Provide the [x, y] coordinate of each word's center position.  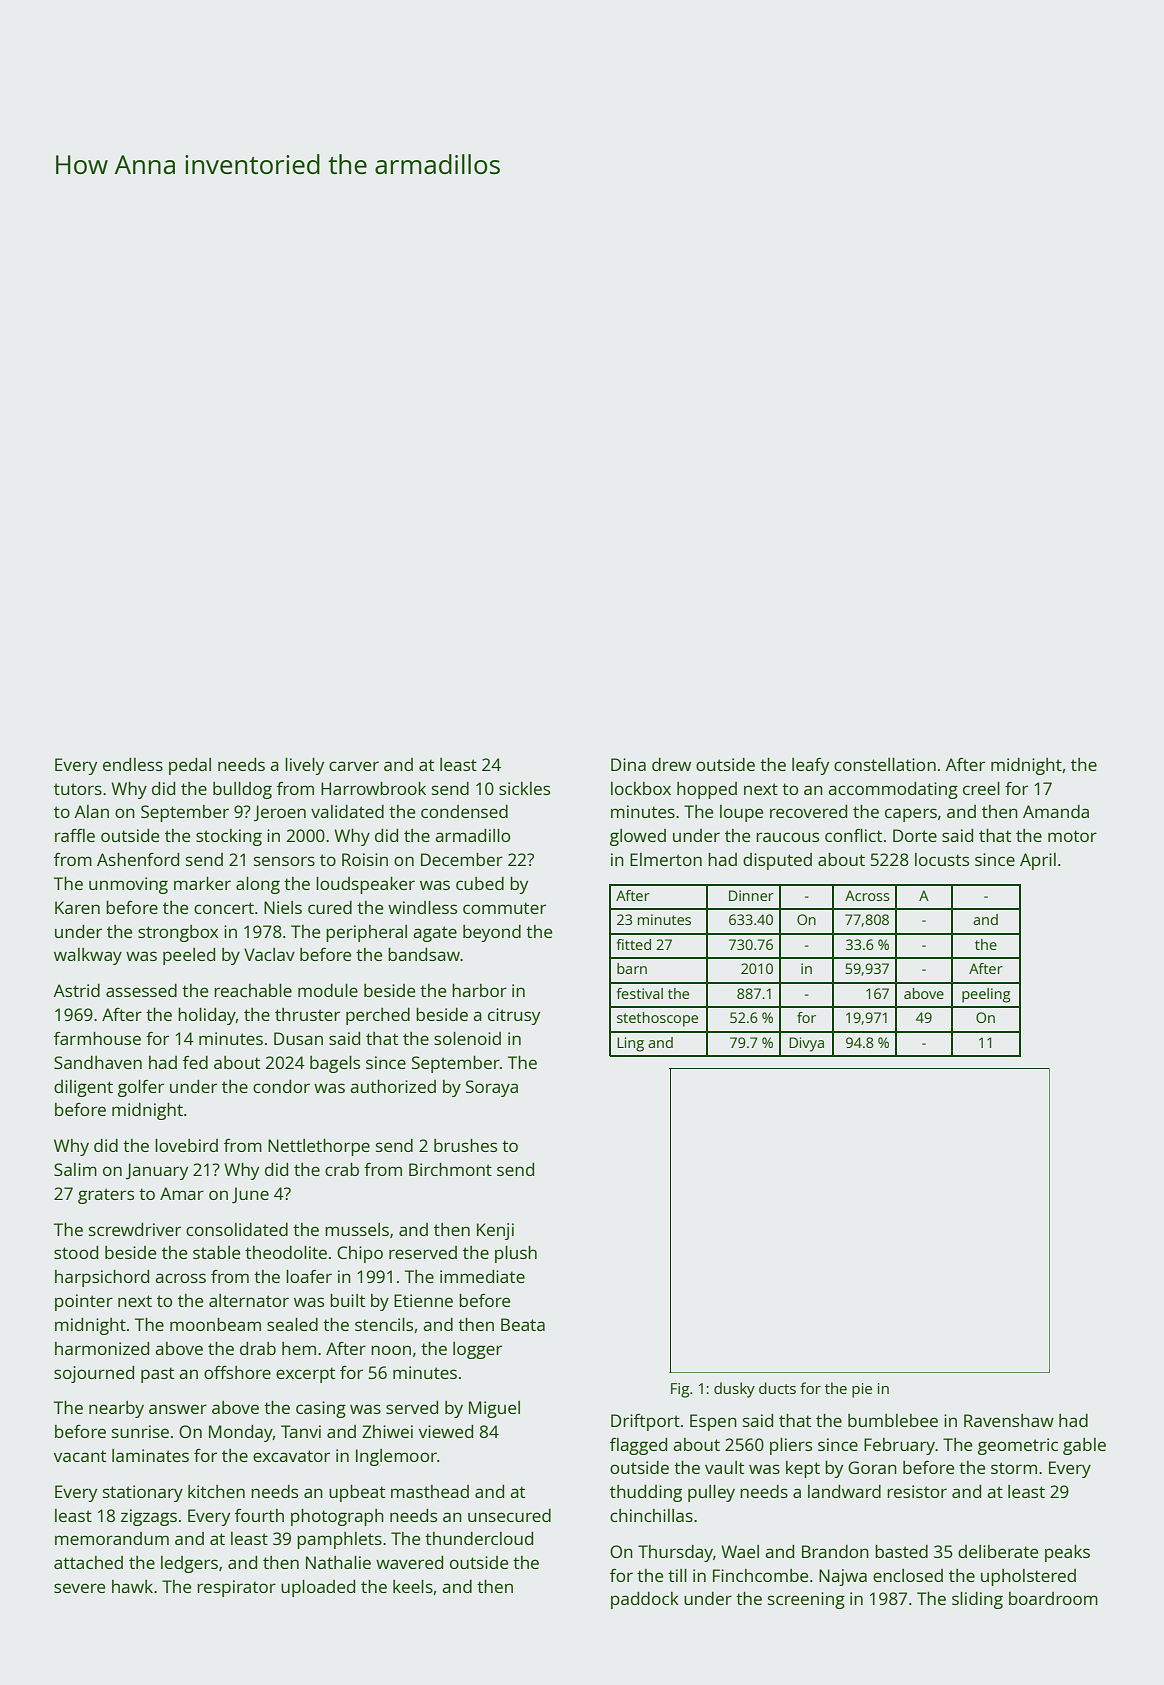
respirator [236, 1588]
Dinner [751, 895]
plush [516, 1254]
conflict [853, 835]
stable [216, 1252]
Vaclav [269, 954]
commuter [504, 908]
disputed [777, 861]
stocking [229, 837]
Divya [806, 1044]
